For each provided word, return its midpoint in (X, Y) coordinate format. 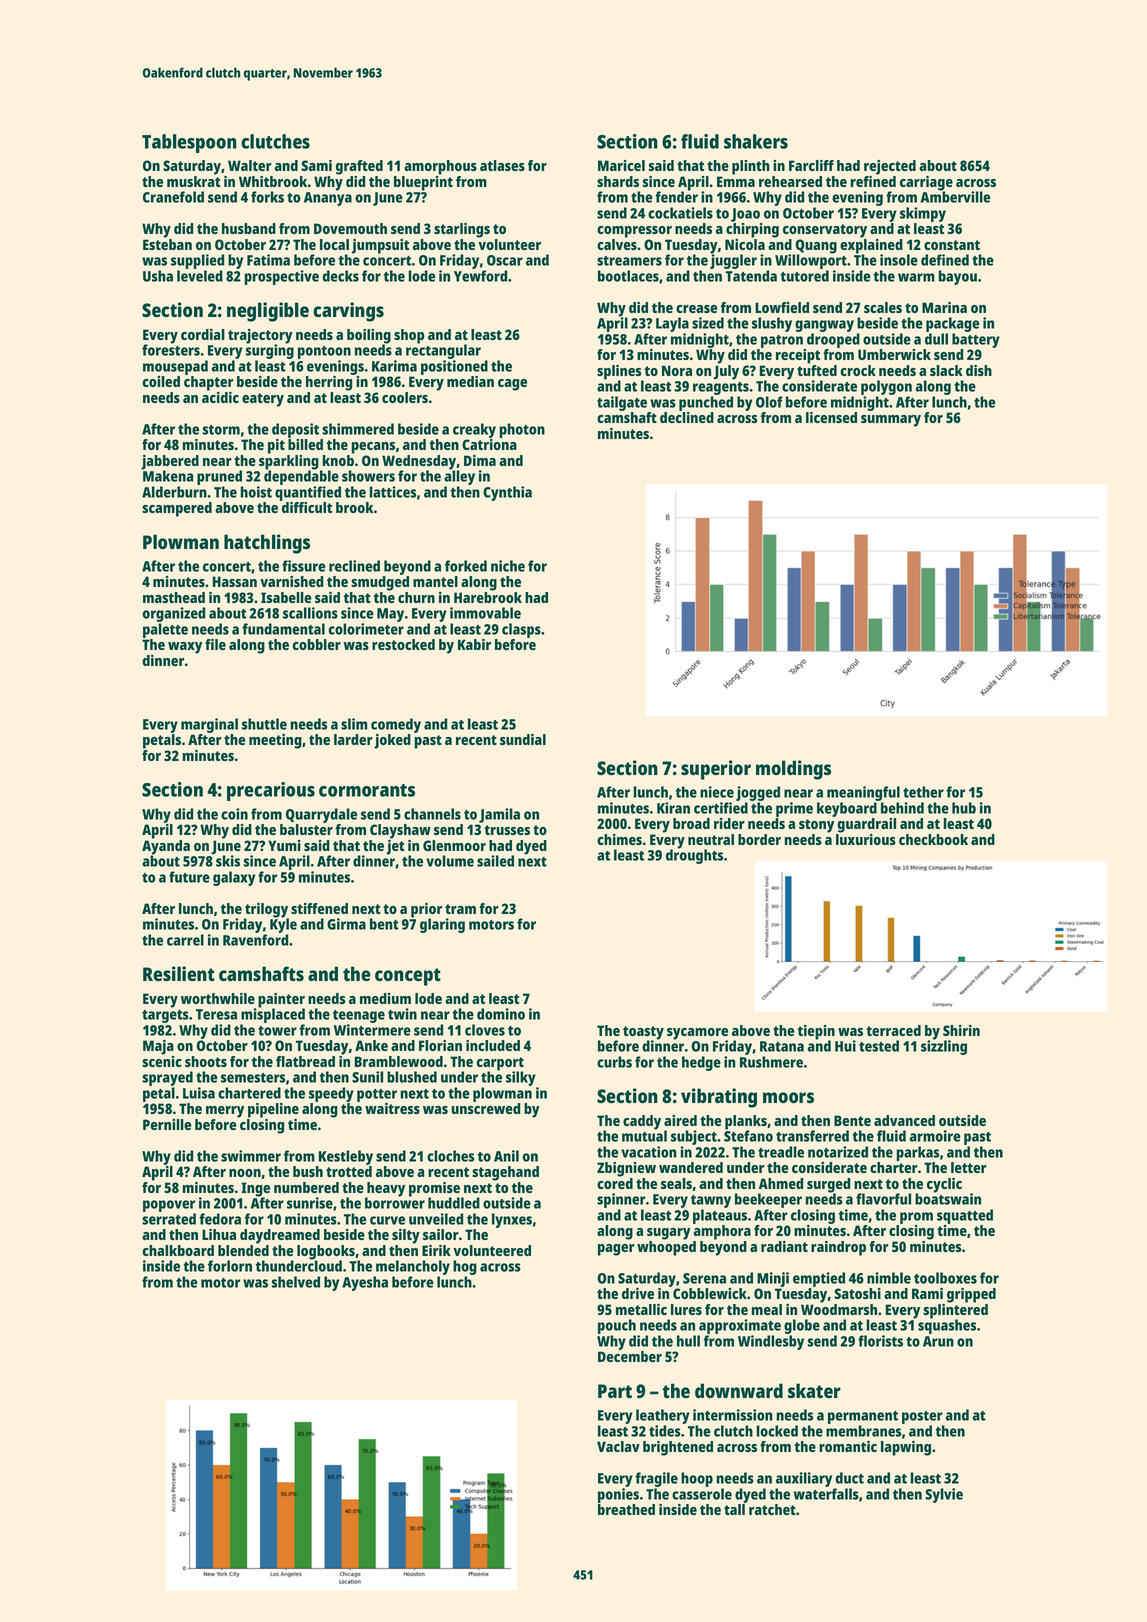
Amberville (955, 197)
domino (501, 1014)
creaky (474, 430)
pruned (219, 477)
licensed (831, 417)
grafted (359, 167)
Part (615, 1391)
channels (432, 814)
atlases (502, 165)
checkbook (933, 839)
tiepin (816, 1032)
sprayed (167, 1078)
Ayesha (365, 1283)
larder (353, 739)
